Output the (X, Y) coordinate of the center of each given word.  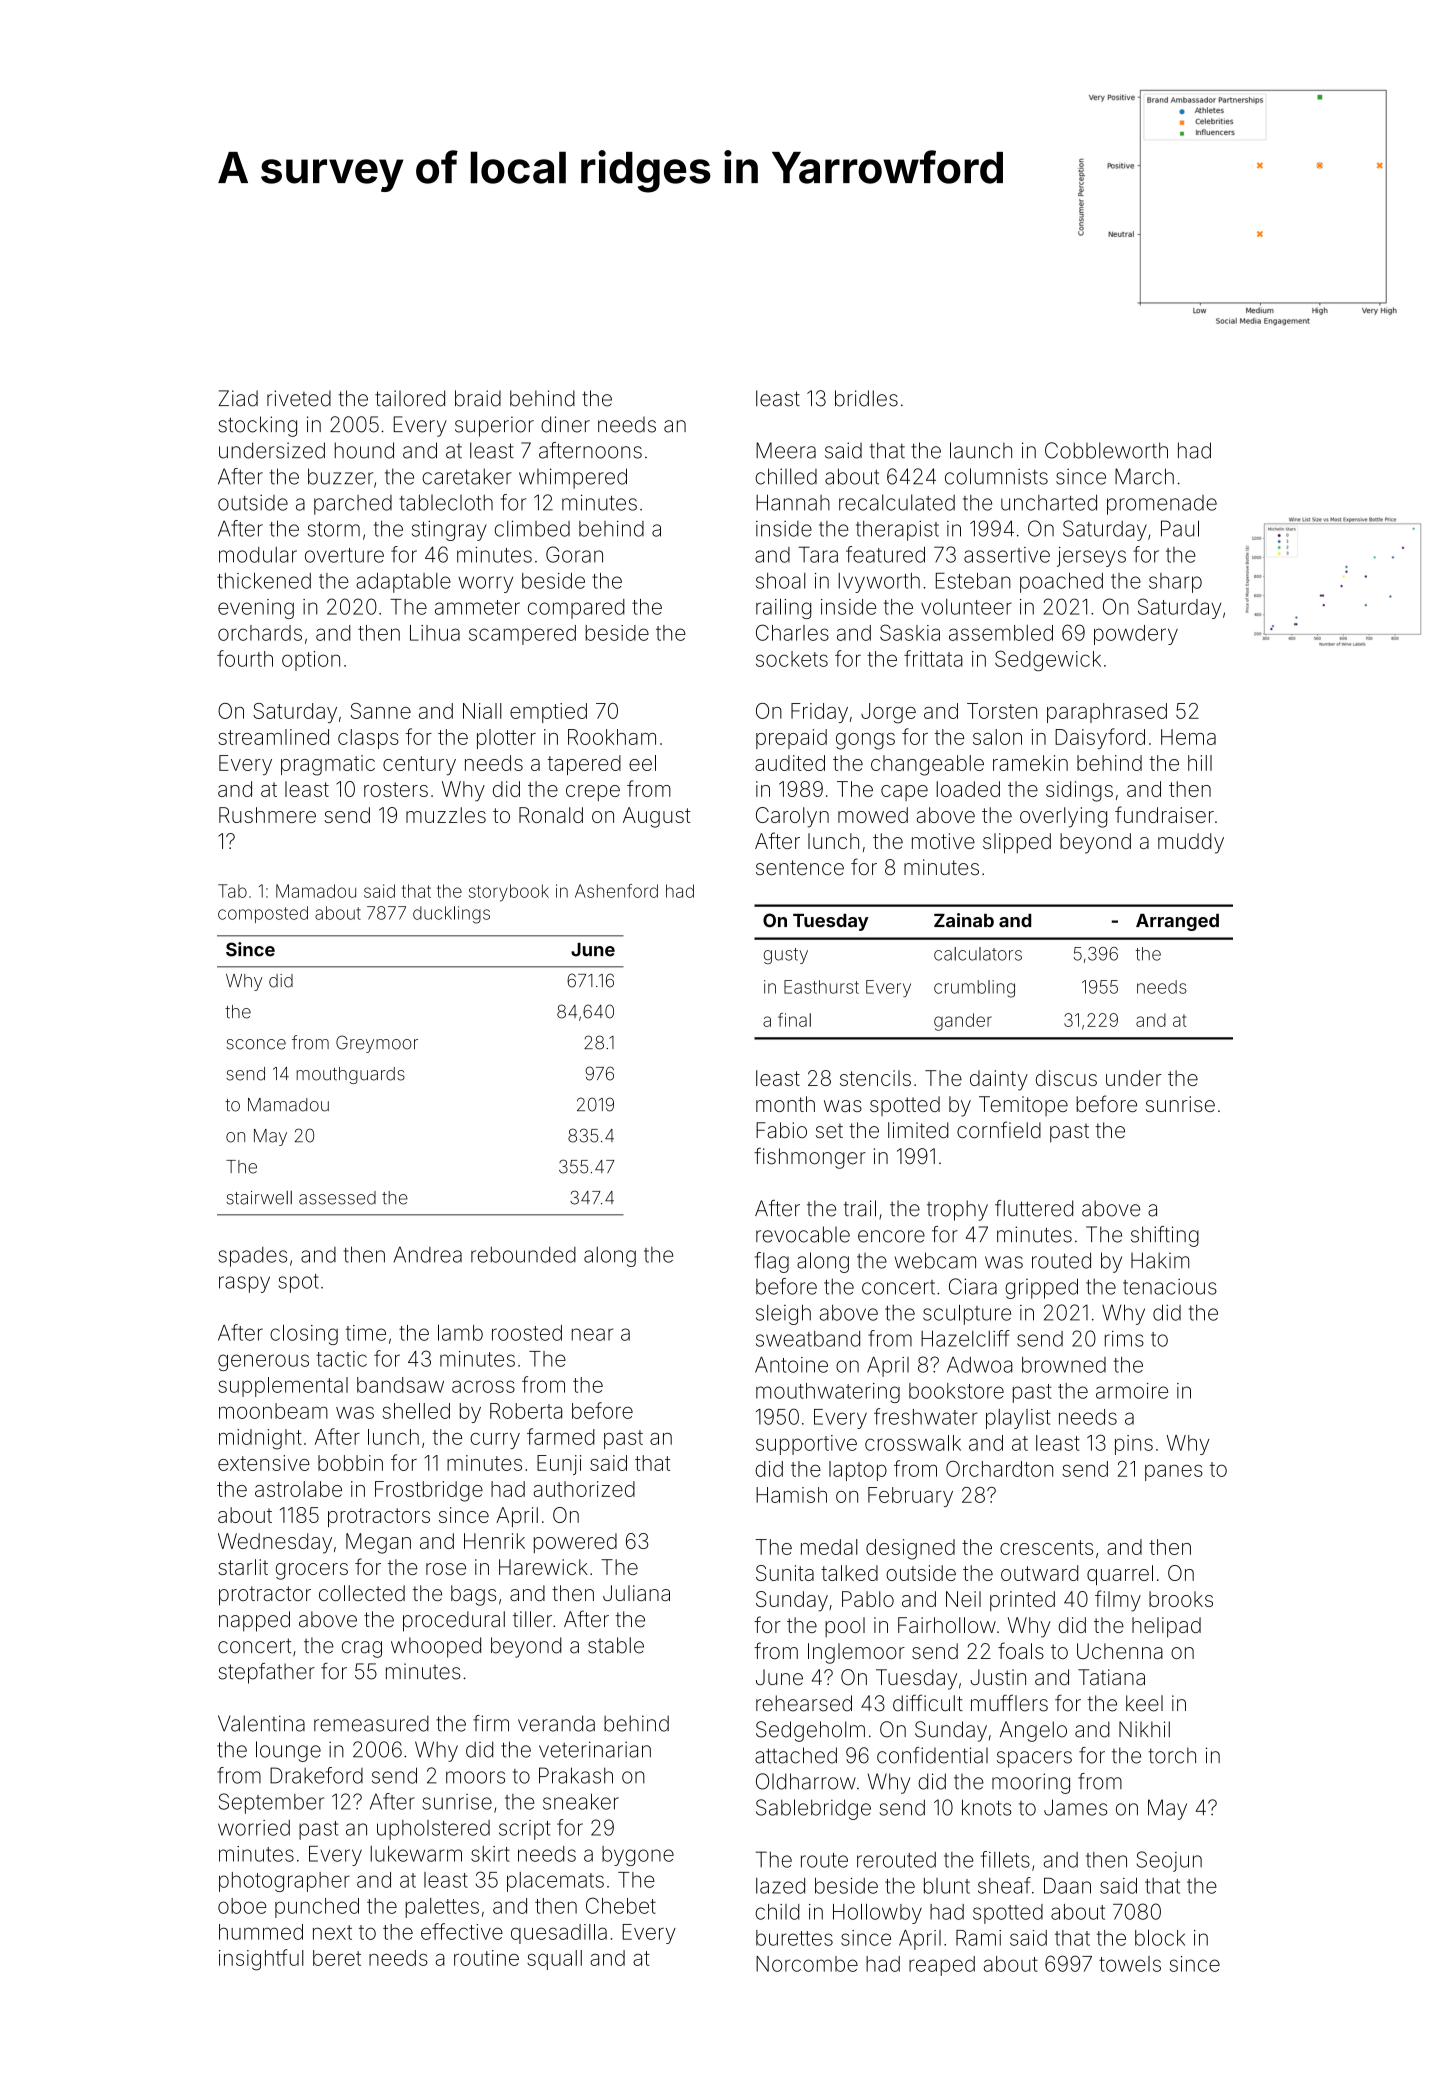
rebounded (523, 1255)
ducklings (451, 915)
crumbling (974, 989)
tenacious (1170, 1287)
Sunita (785, 1573)
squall (554, 1960)
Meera (786, 450)
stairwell (259, 1198)
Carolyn (792, 817)
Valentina (261, 1723)
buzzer (340, 476)
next (332, 1932)
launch (981, 450)
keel (1144, 1703)
